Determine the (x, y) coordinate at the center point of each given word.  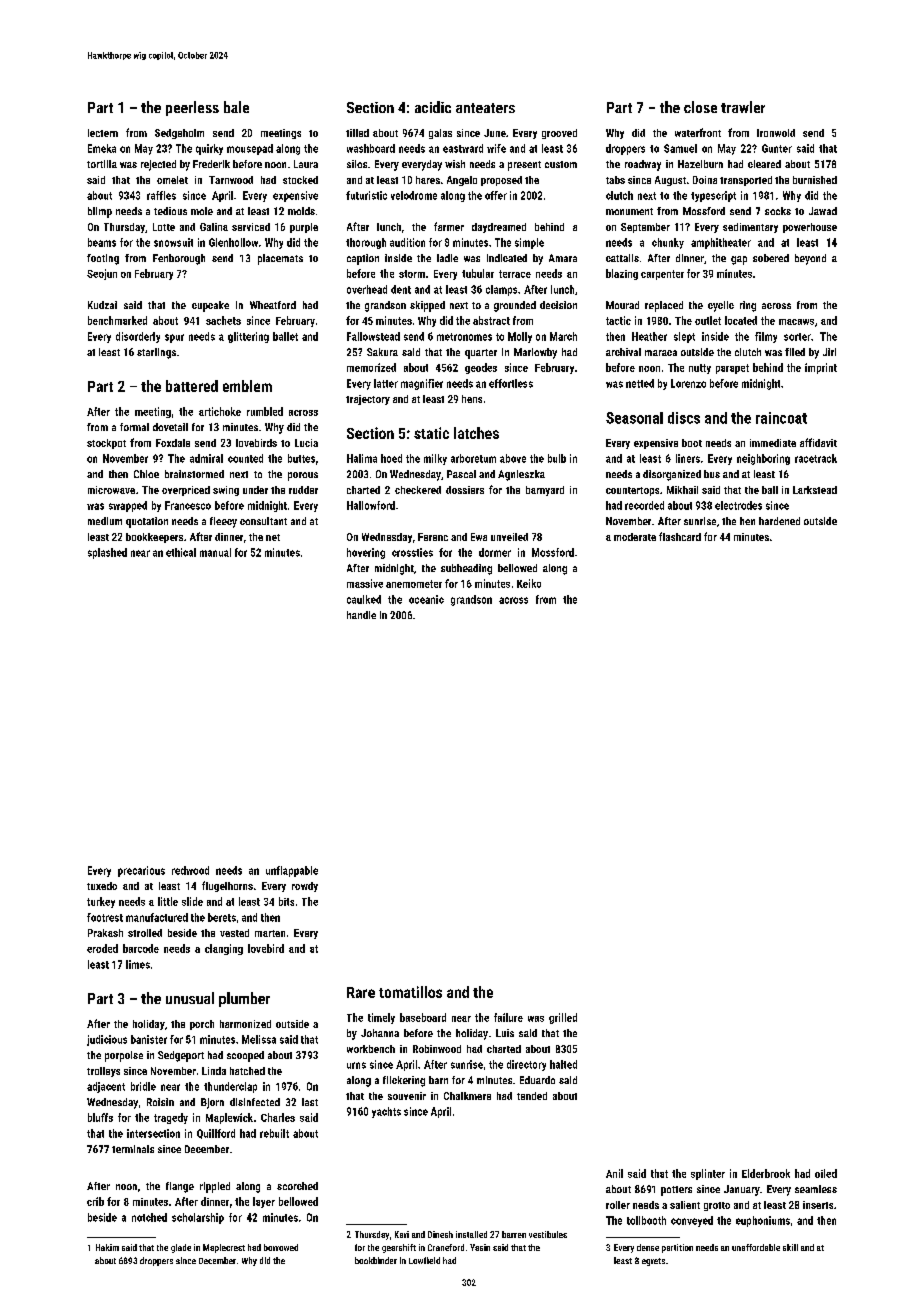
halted (563, 1064)
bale (236, 107)
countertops (632, 491)
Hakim (107, 1247)
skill (790, 1247)
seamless (816, 1189)
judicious (107, 1040)
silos (357, 164)
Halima (362, 458)
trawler (743, 107)
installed (471, 1234)
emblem (247, 386)
